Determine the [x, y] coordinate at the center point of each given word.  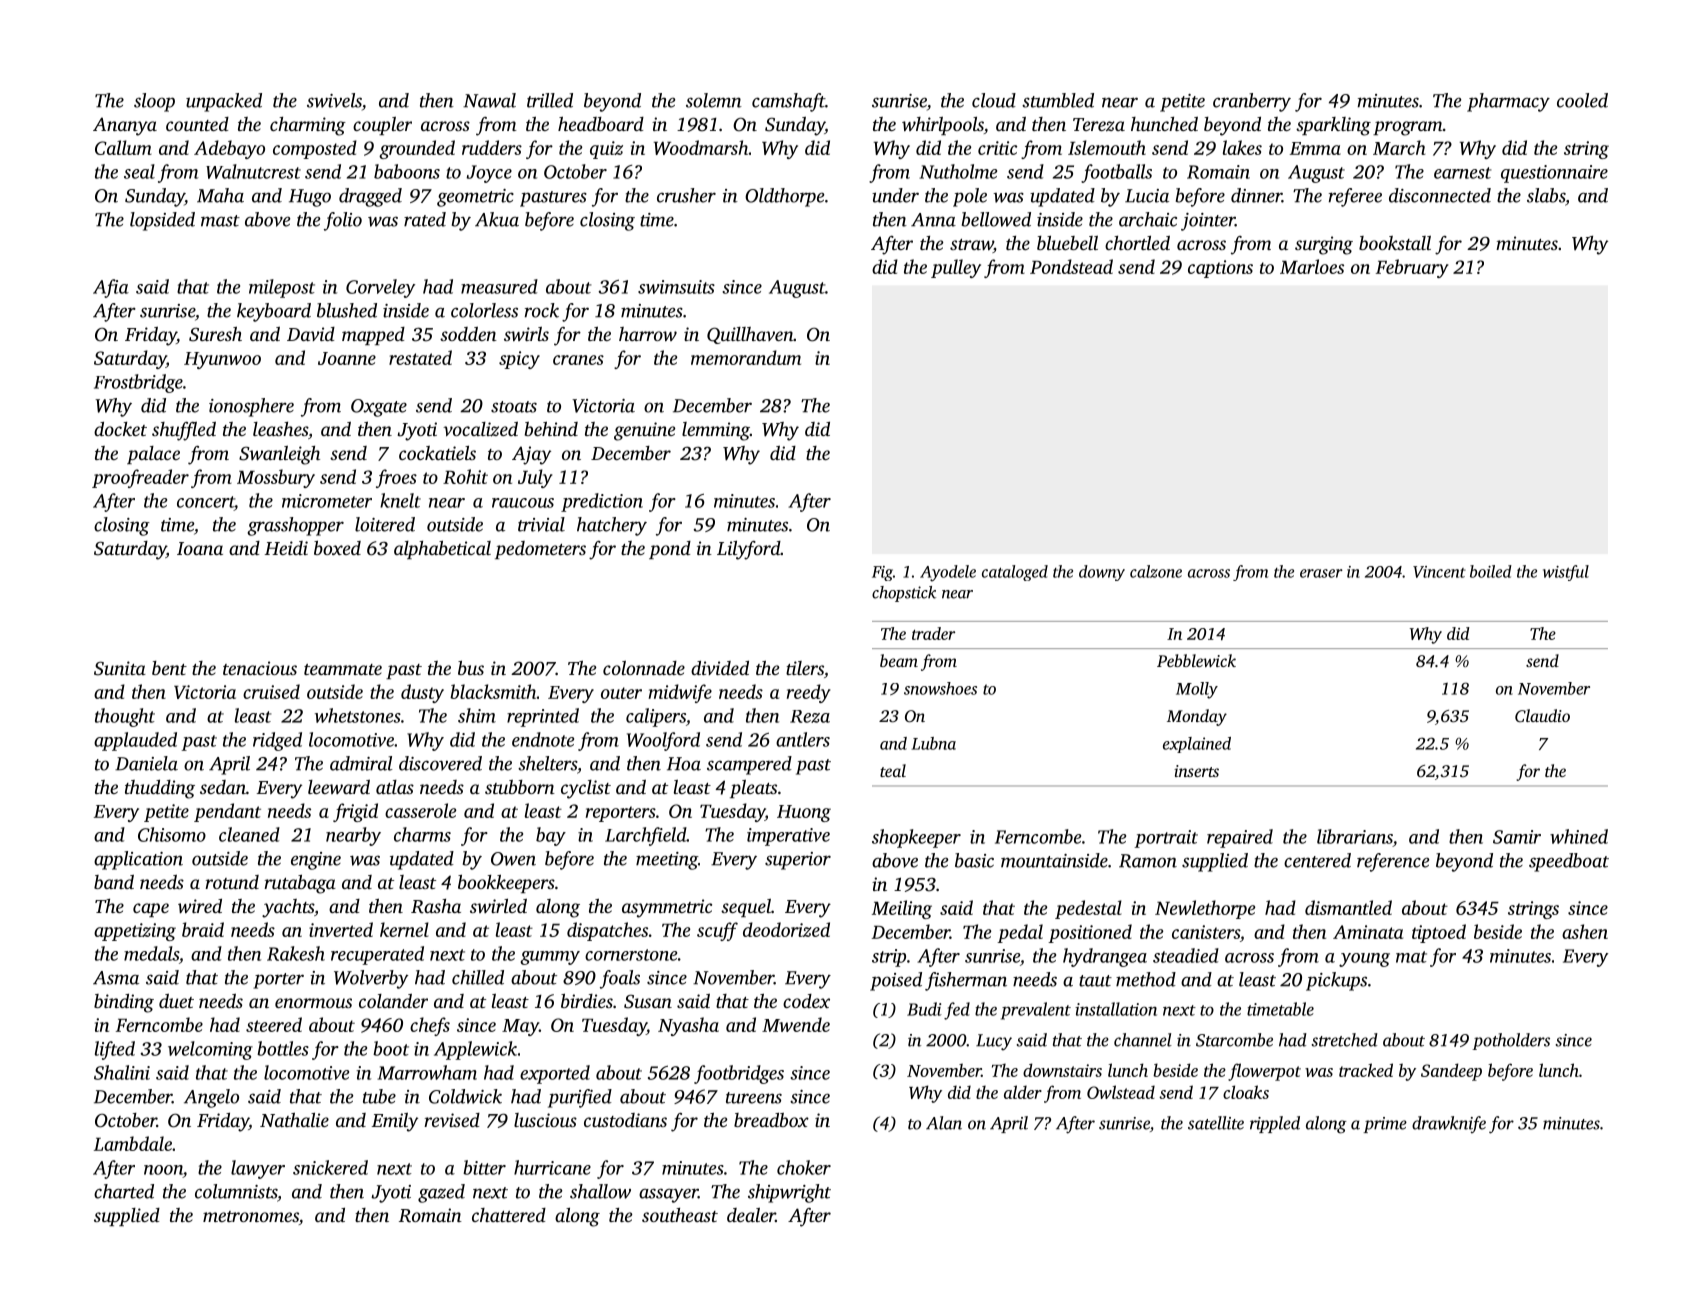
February [1412, 268]
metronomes [251, 1216]
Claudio [1542, 715]
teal [893, 770]
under [895, 195]
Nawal [489, 100]
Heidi [286, 548]
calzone [1156, 571]
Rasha [436, 906]
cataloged [1015, 573]
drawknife [1449, 1124]
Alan [944, 1123]
